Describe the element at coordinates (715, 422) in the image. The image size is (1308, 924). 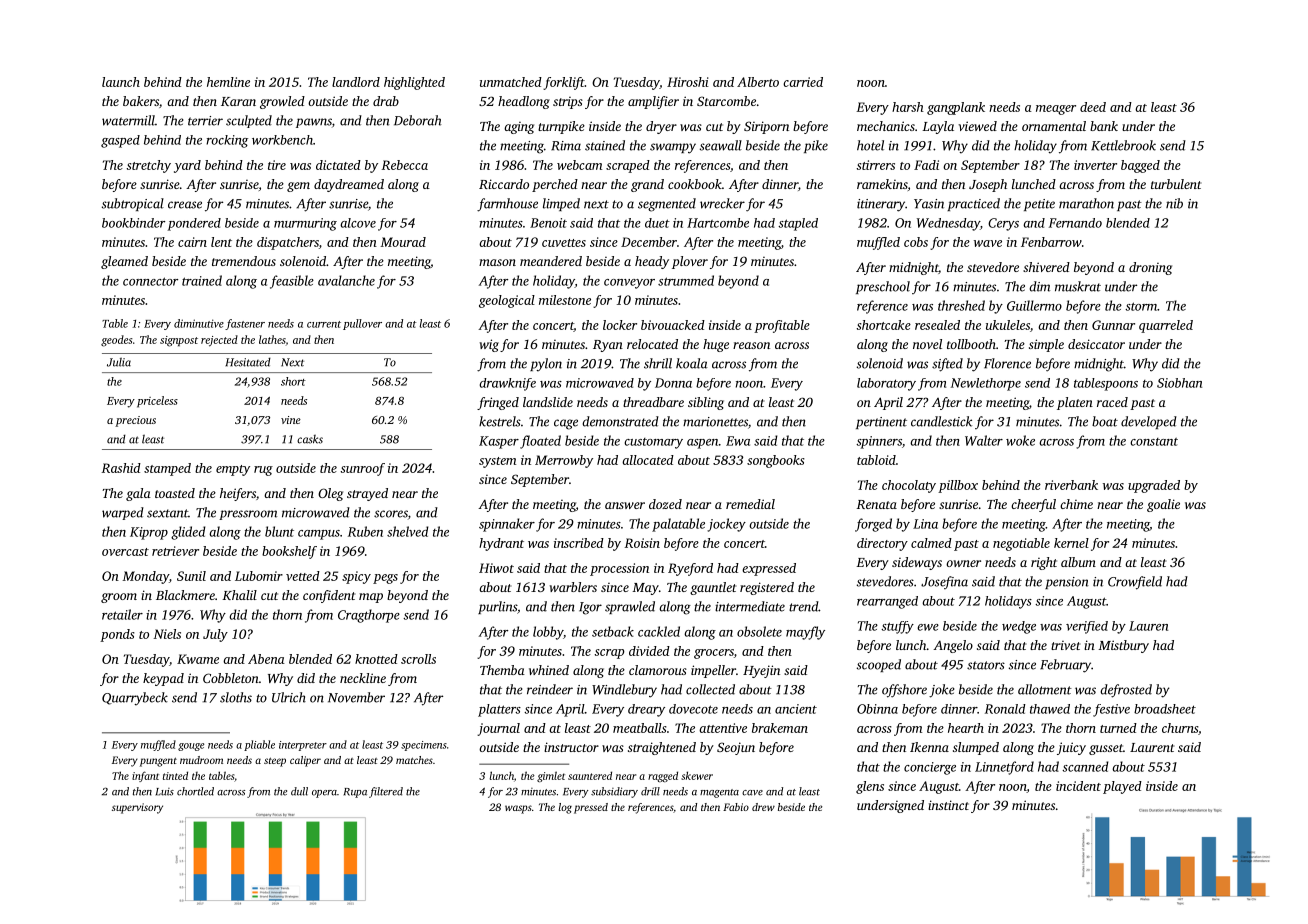
I see `marionettes` at that location.
